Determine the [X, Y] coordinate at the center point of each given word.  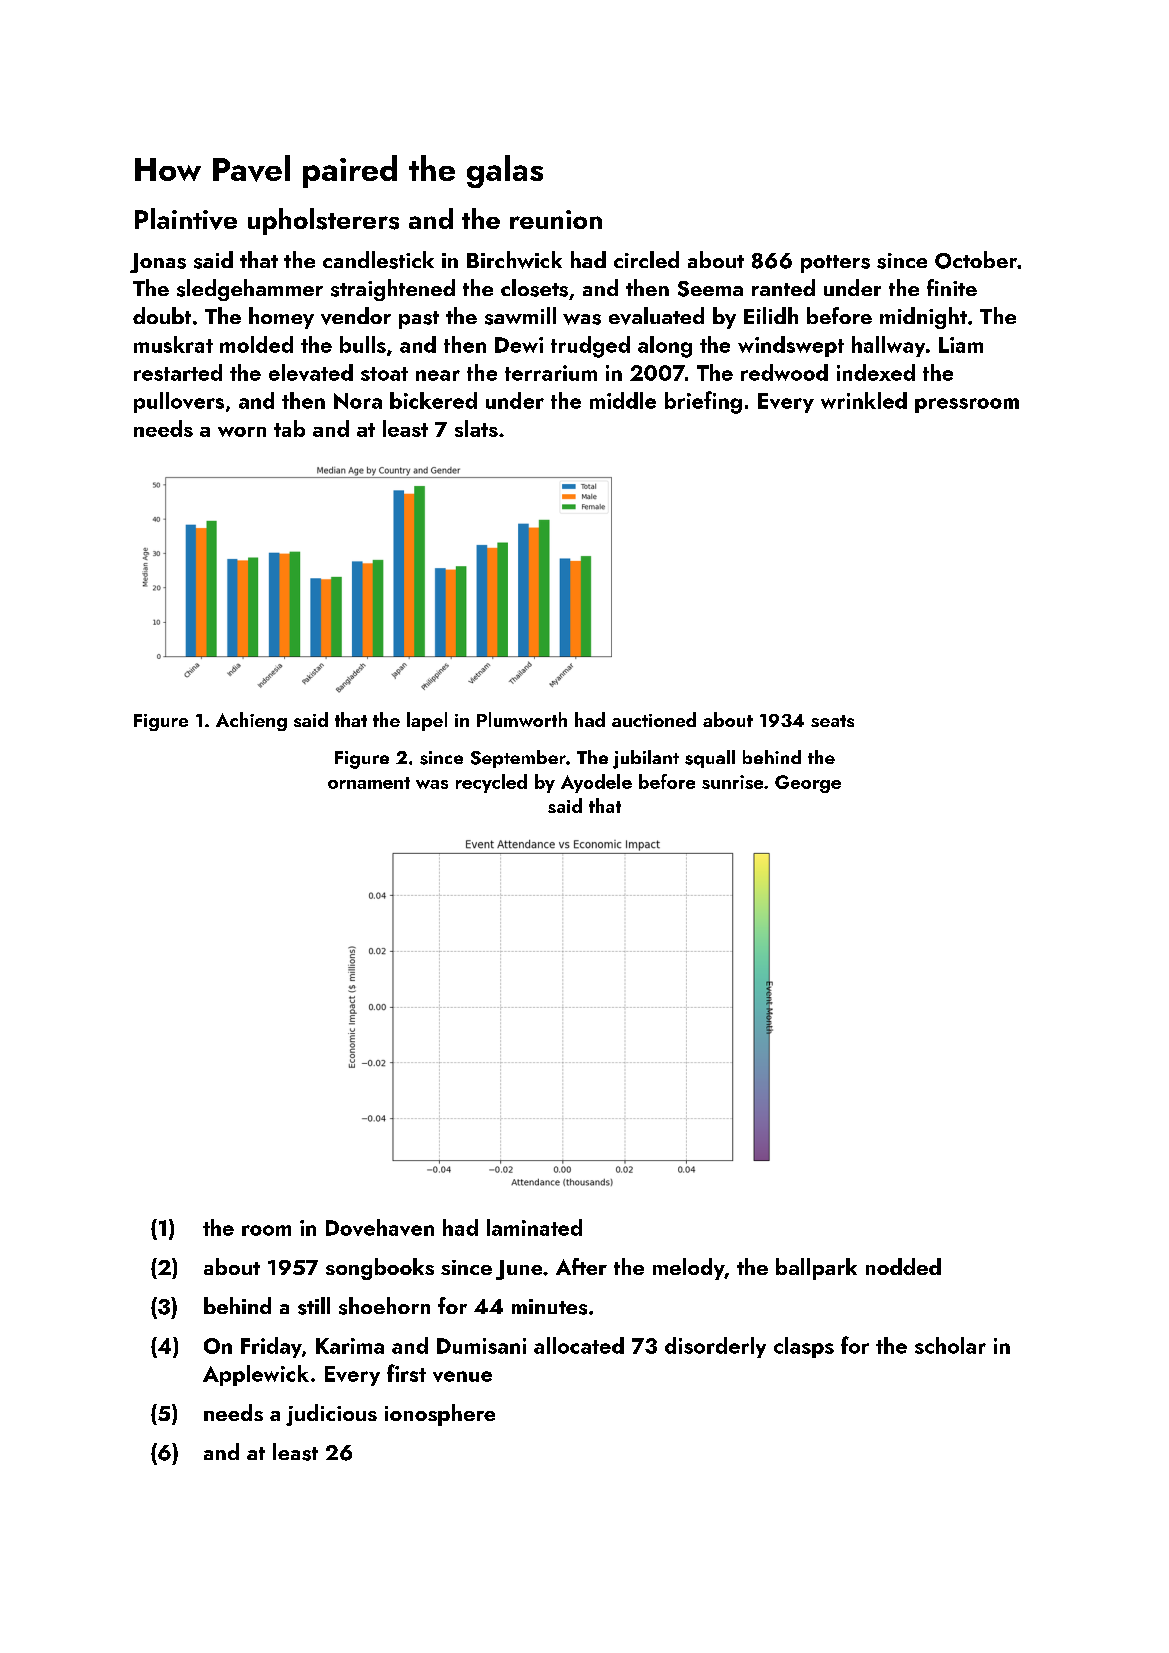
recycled [491, 783]
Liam [961, 345]
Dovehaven [380, 1227]
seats [832, 721]
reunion [556, 219]
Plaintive [186, 219]
